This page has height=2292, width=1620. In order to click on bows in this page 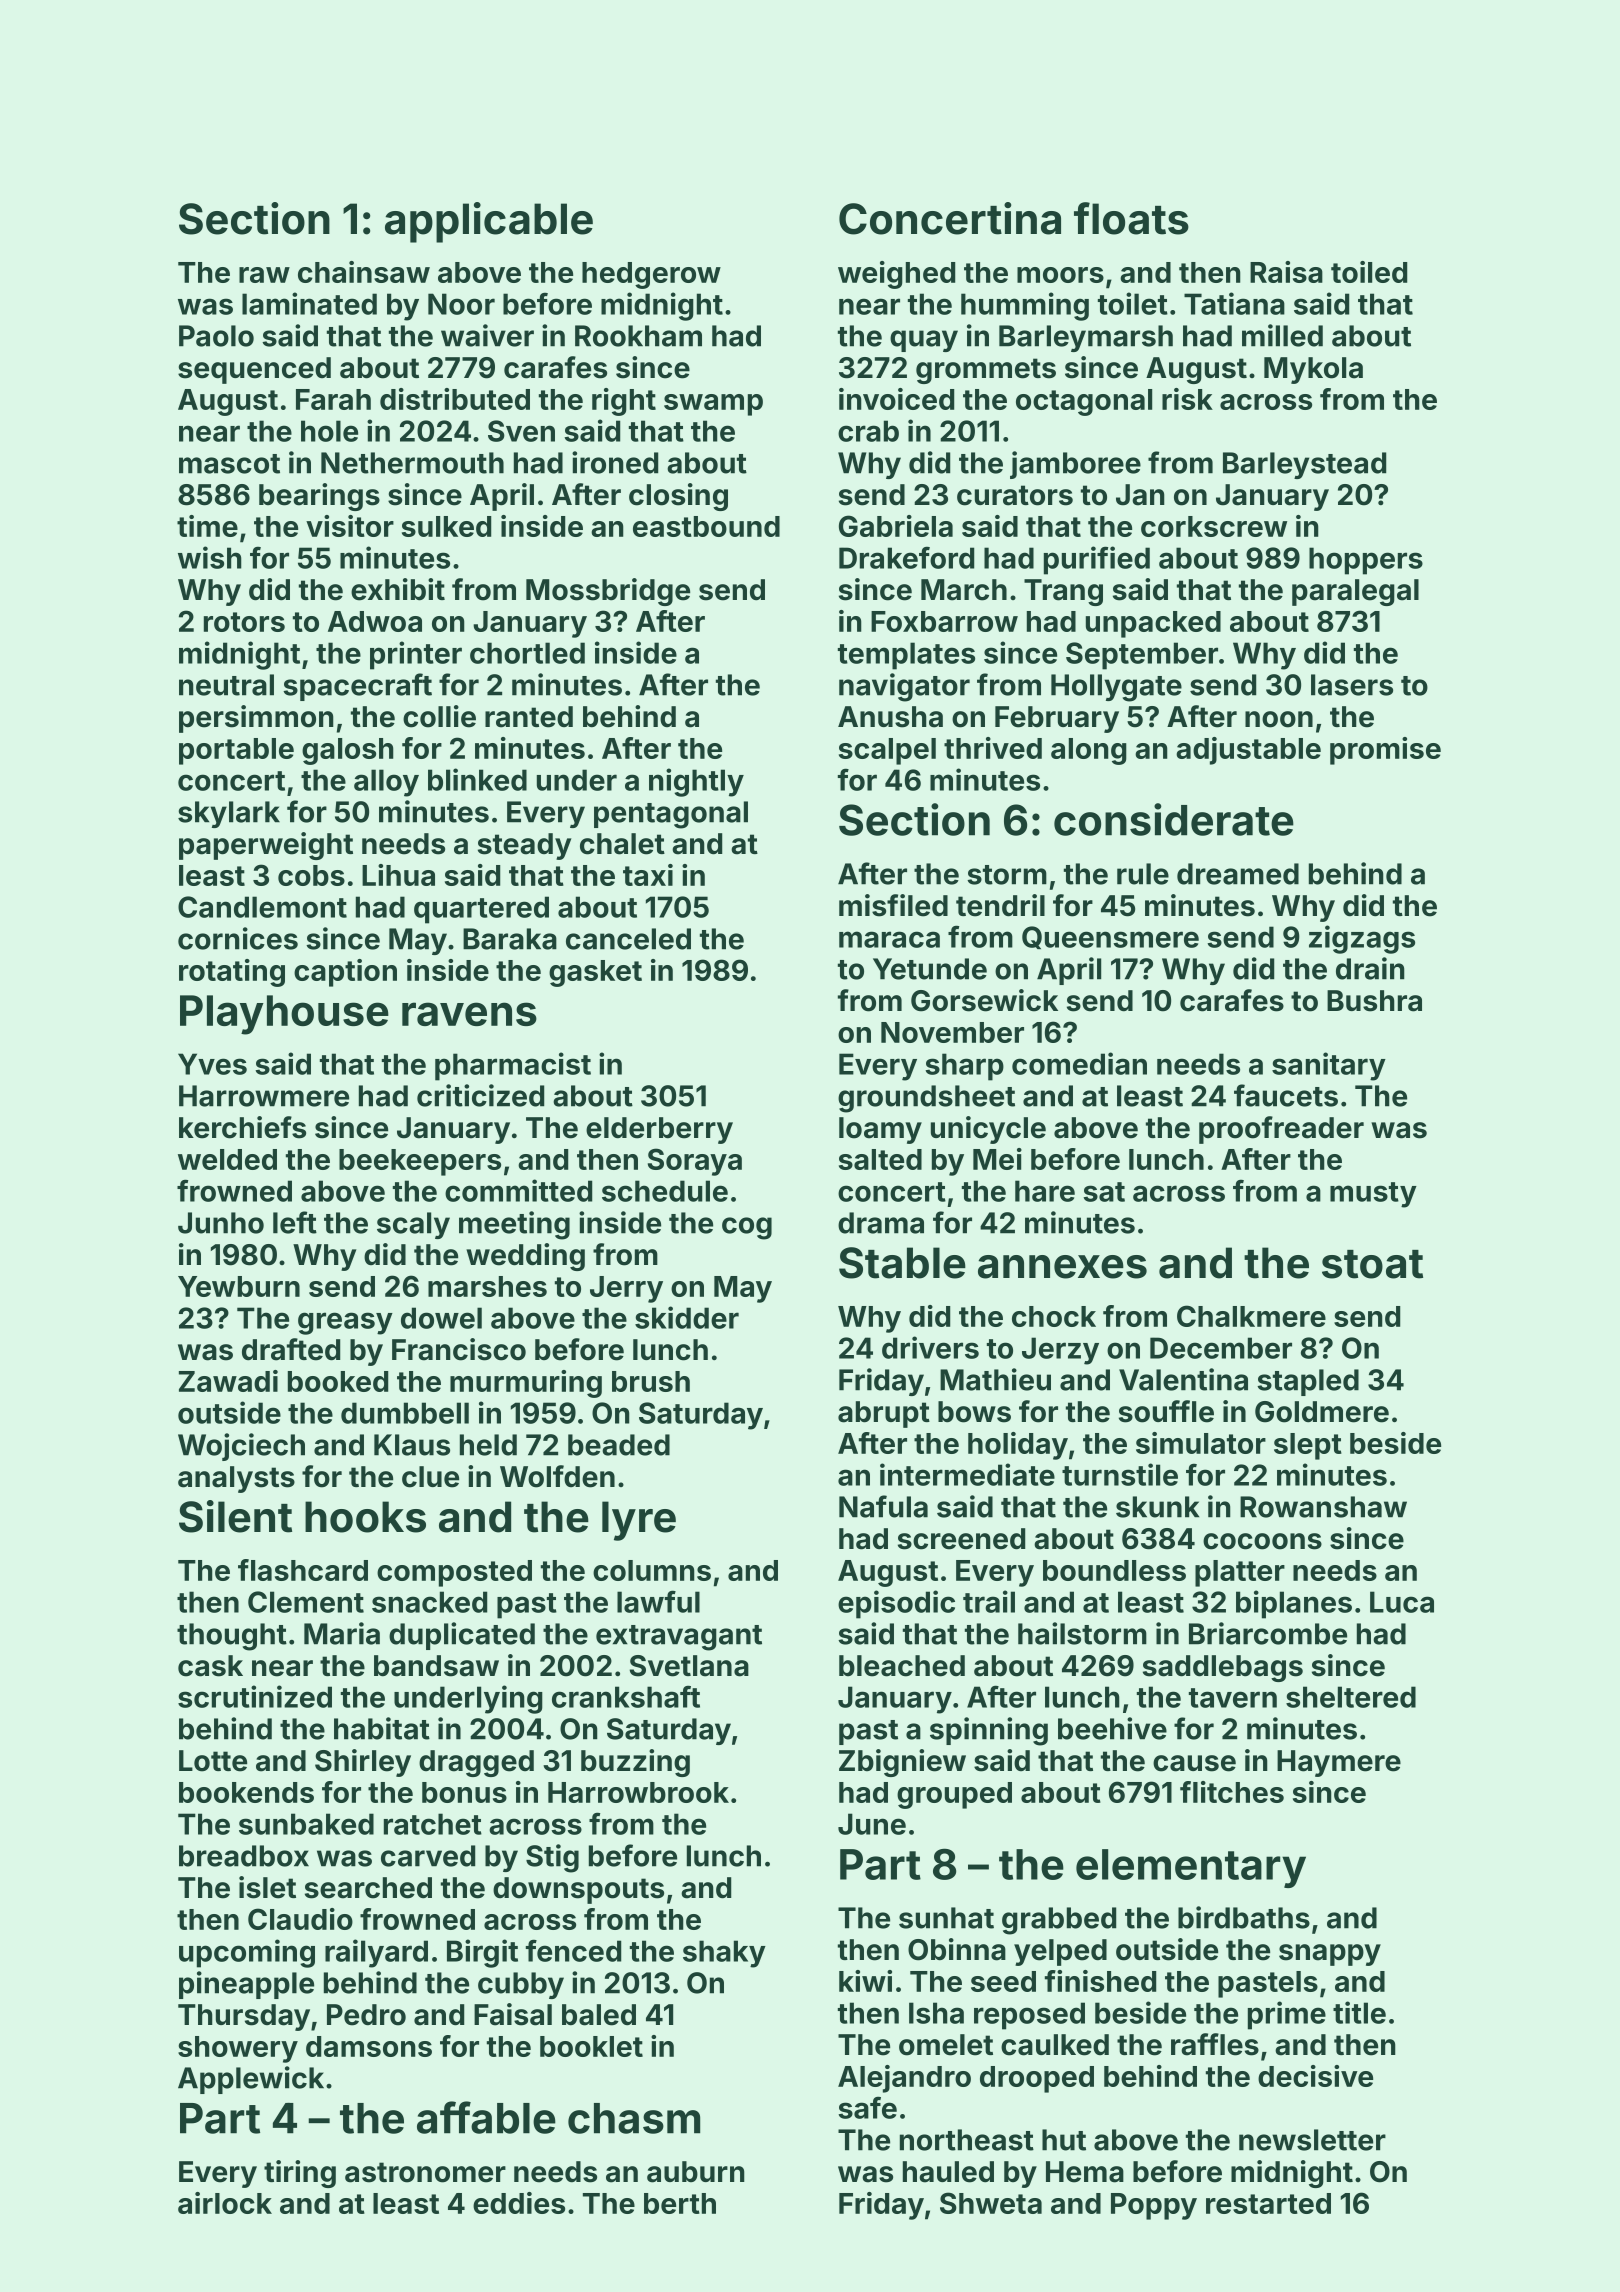, I will do `click(974, 1412)`.
